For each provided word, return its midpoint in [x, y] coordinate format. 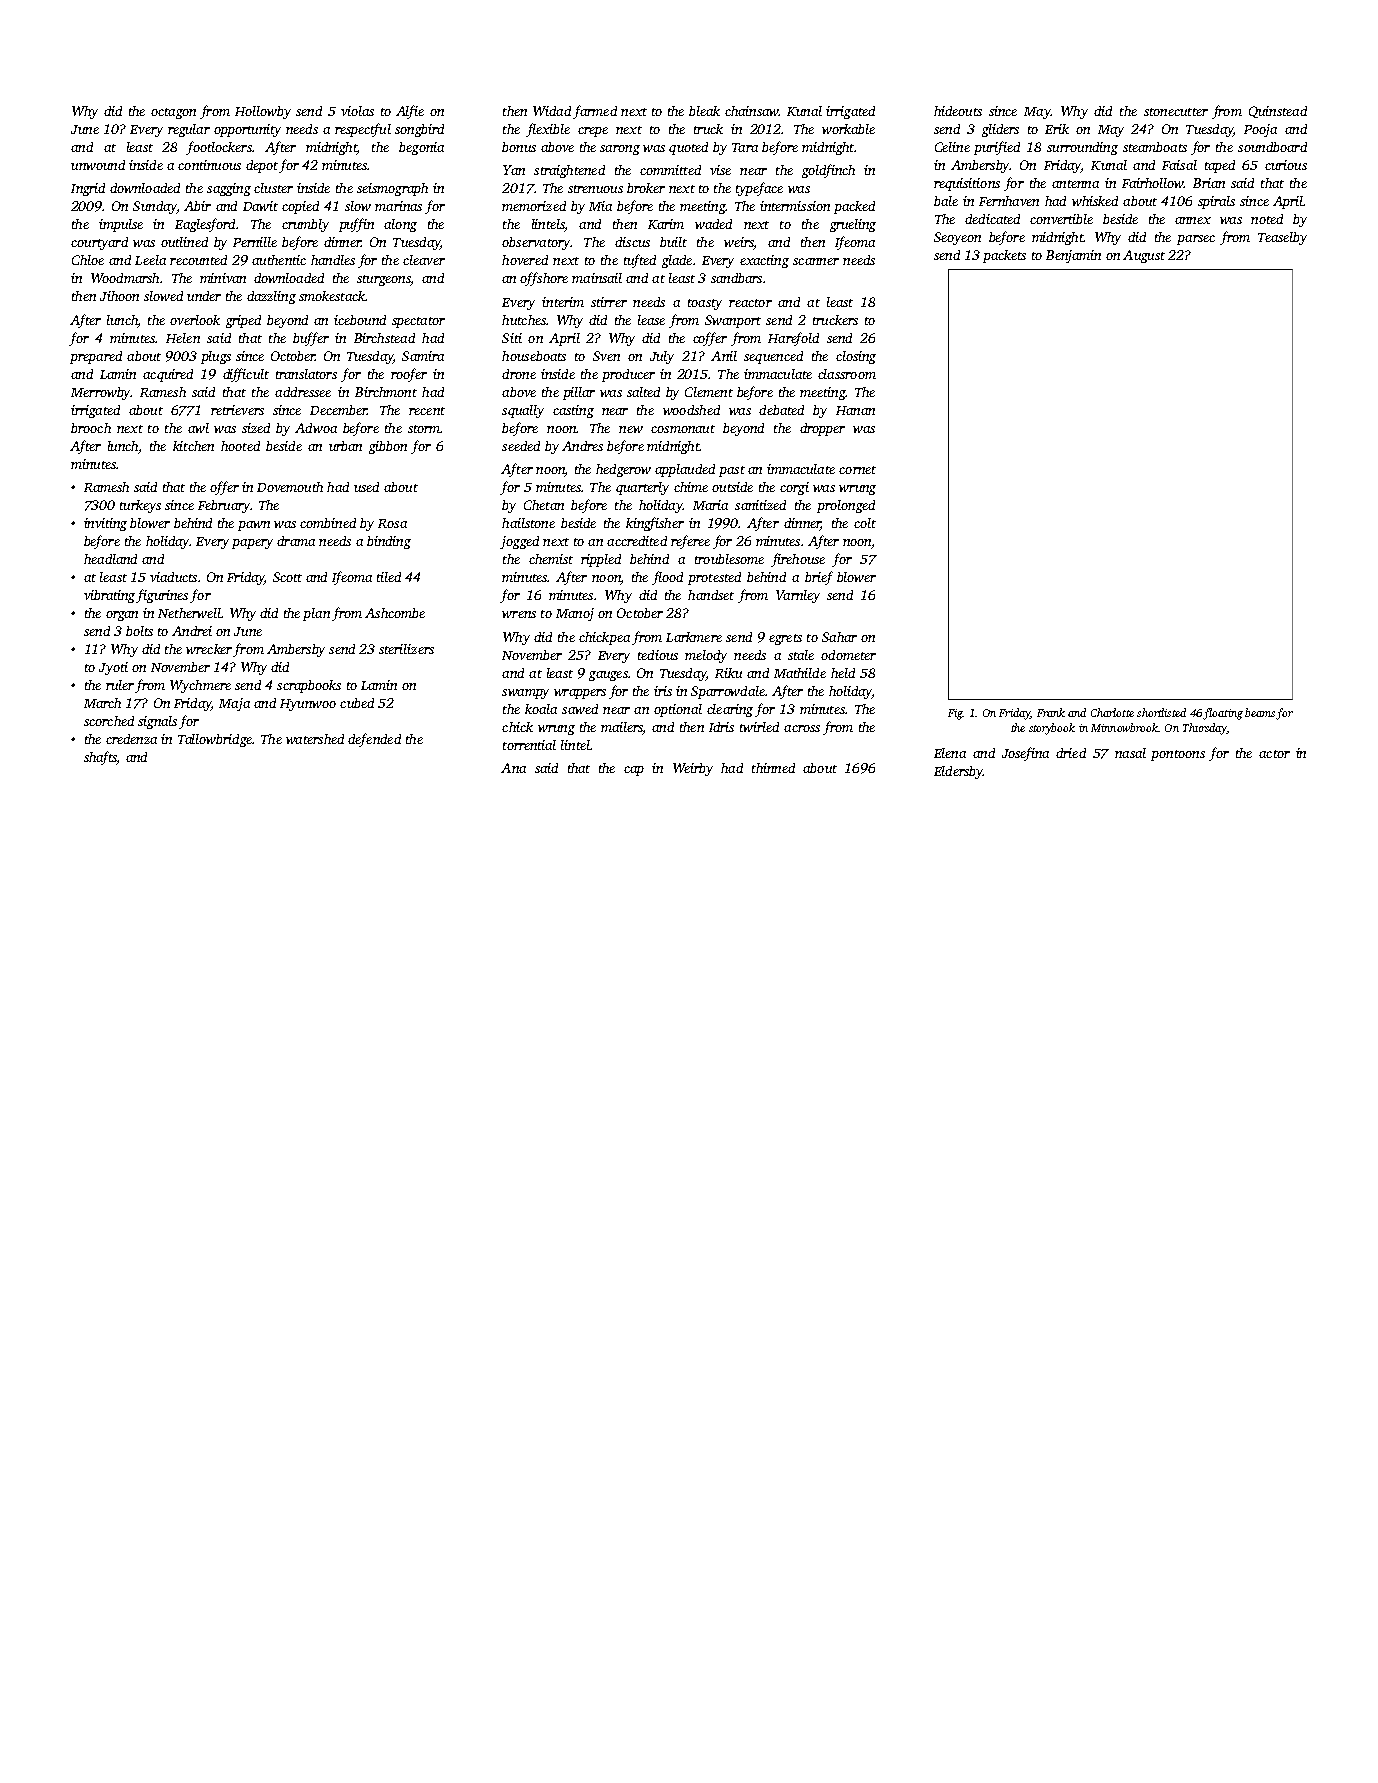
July [662, 357]
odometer [848, 655]
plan [316, 614]
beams [1260, 712]
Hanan [855, 410]
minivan [223, 278]
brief [819, 578]
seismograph [392, 189]
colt [865, 523]
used [366, 487]
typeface [759, 189]
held [843, 673]
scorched [109, 721]
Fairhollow [1153, 183]
